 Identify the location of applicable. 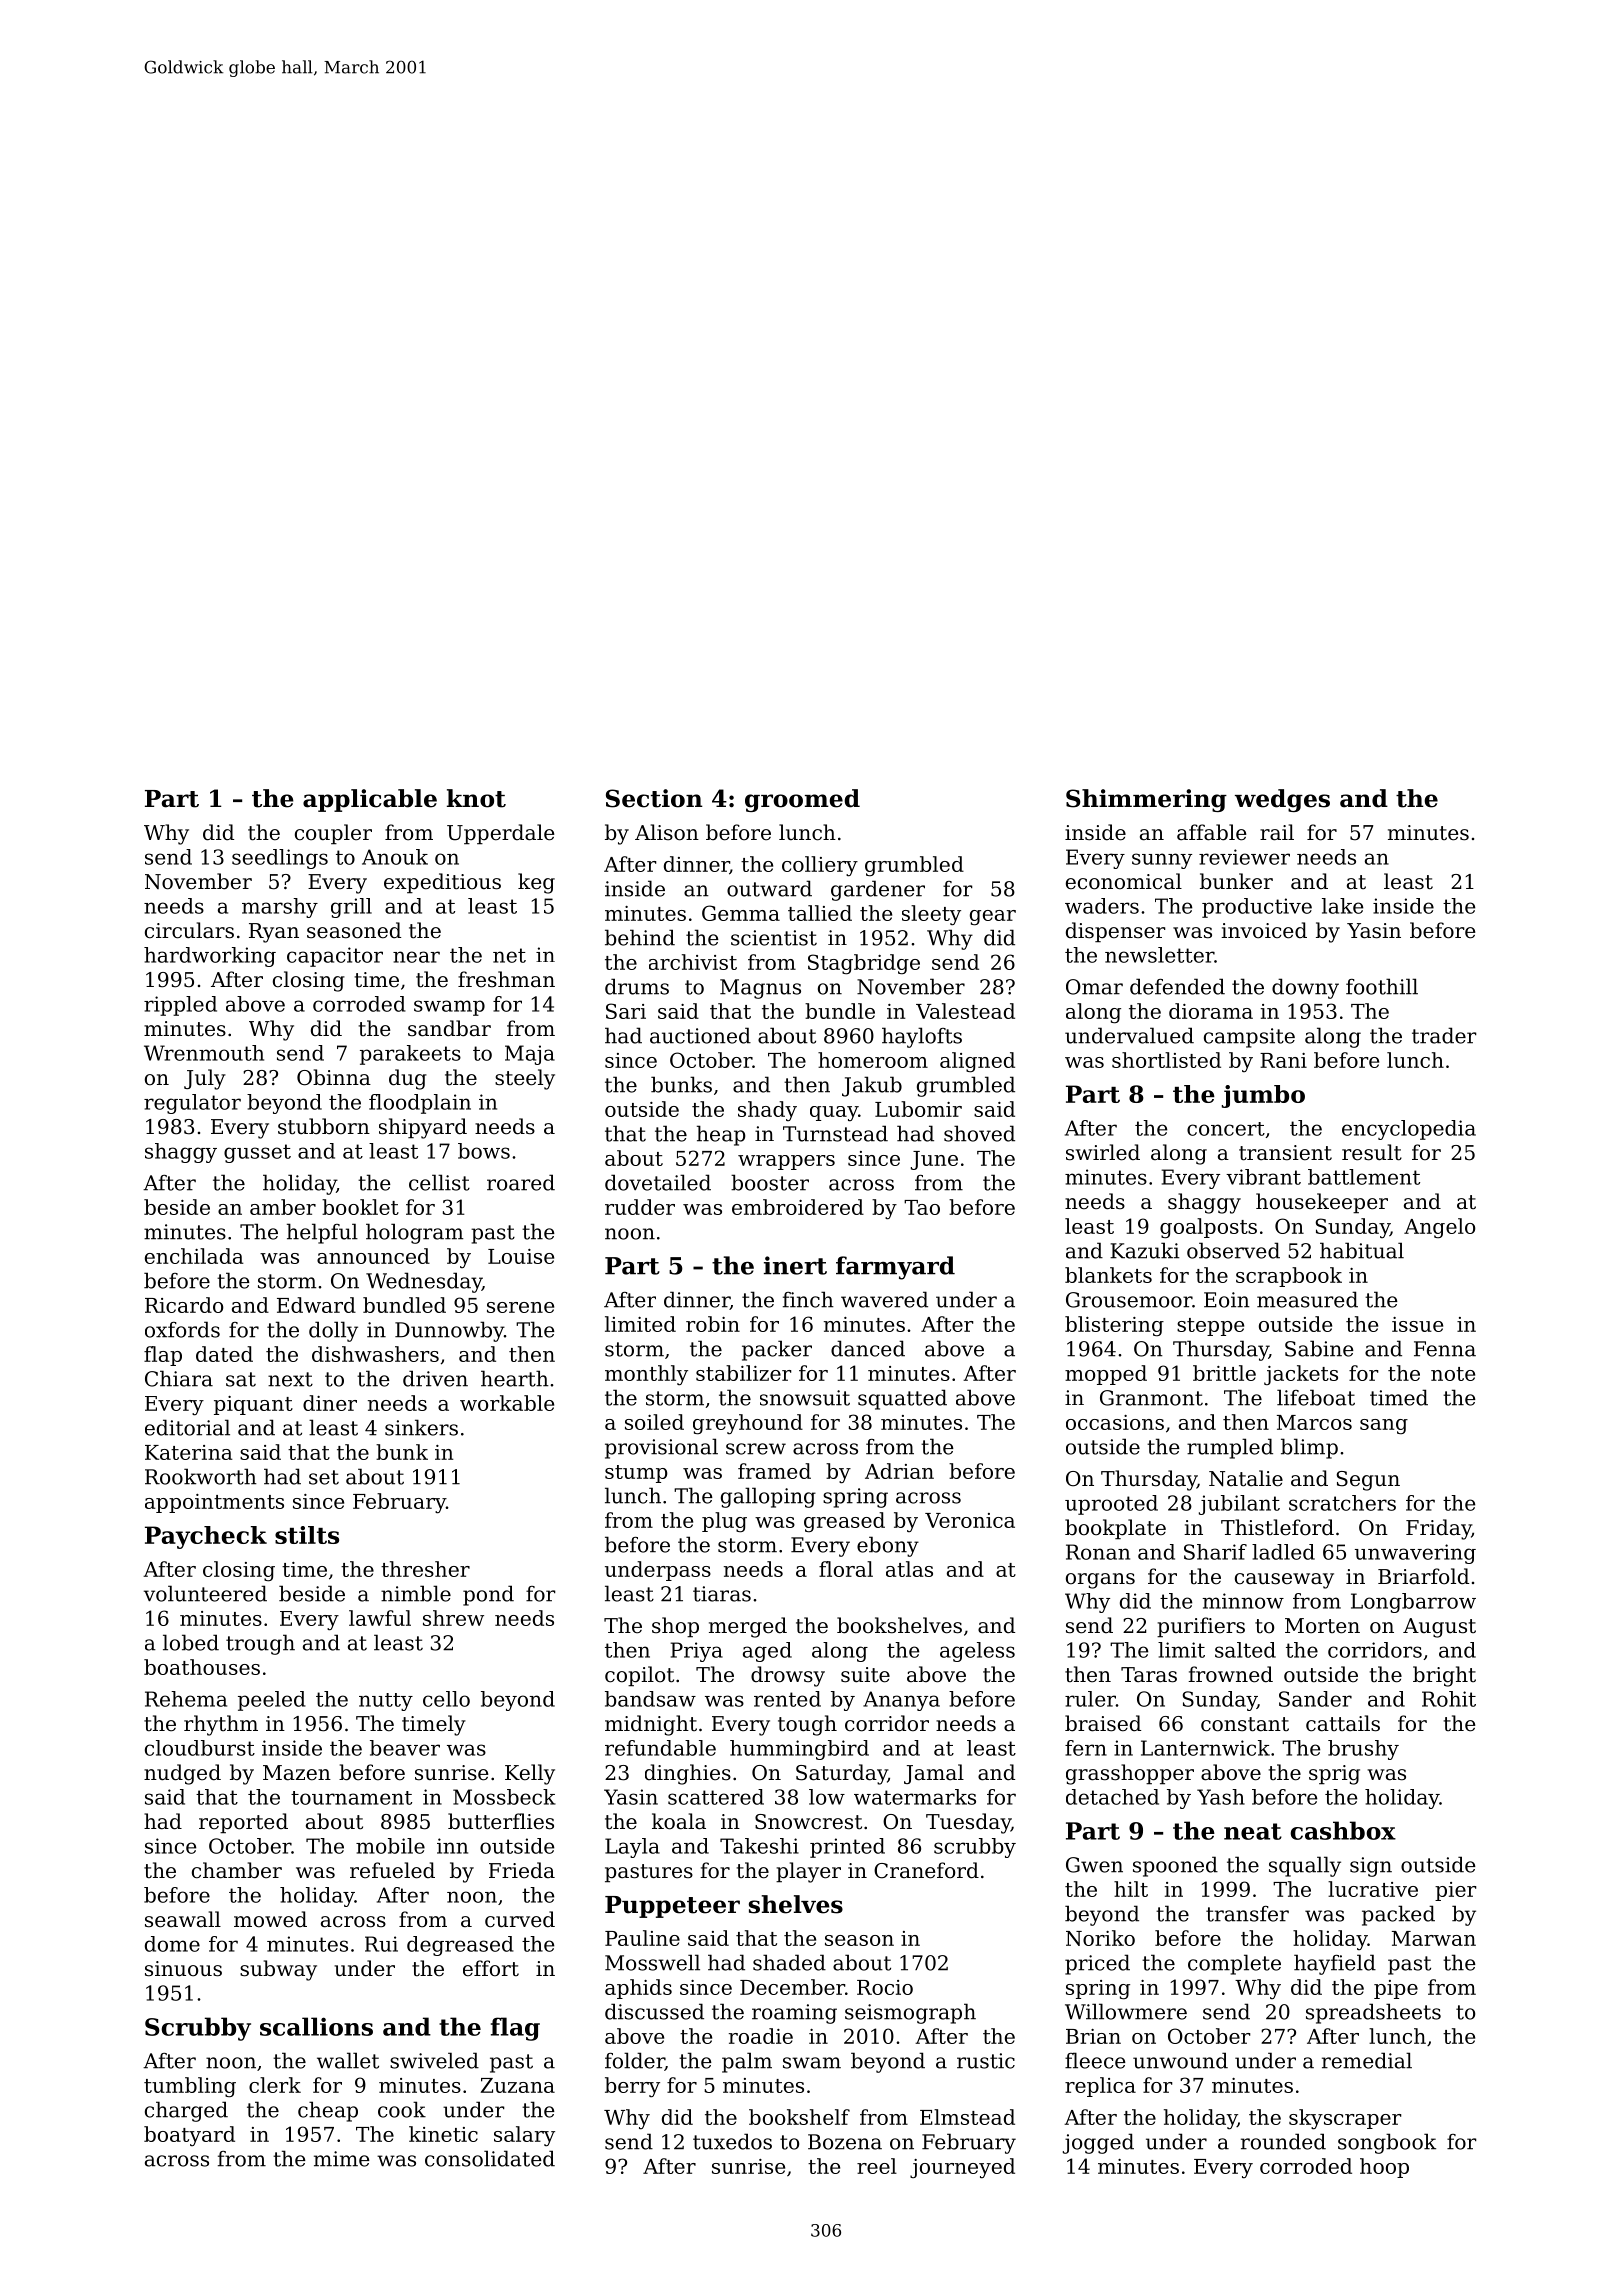
(370, 800).
